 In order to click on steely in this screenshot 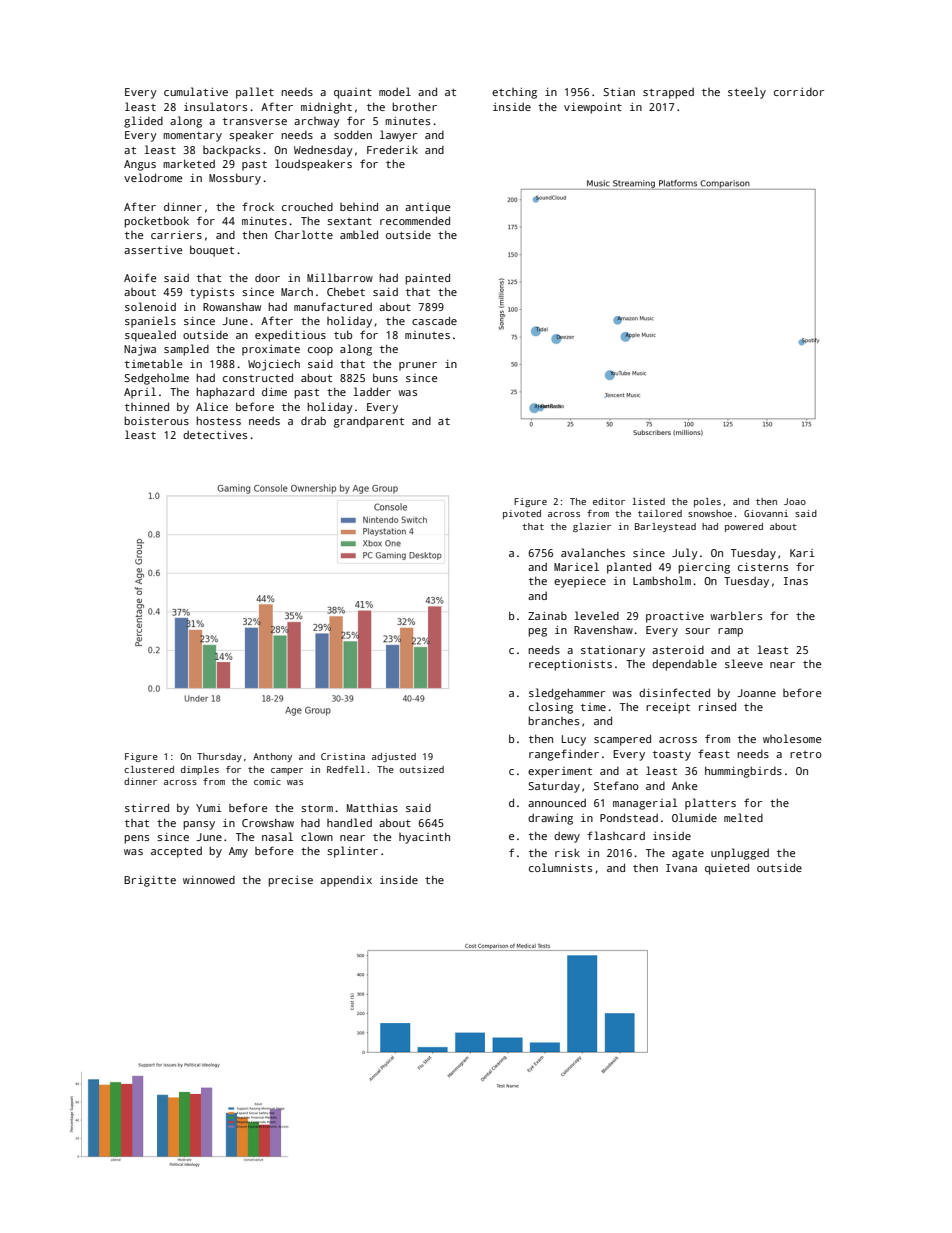, I will do `click(747, 93)`.
